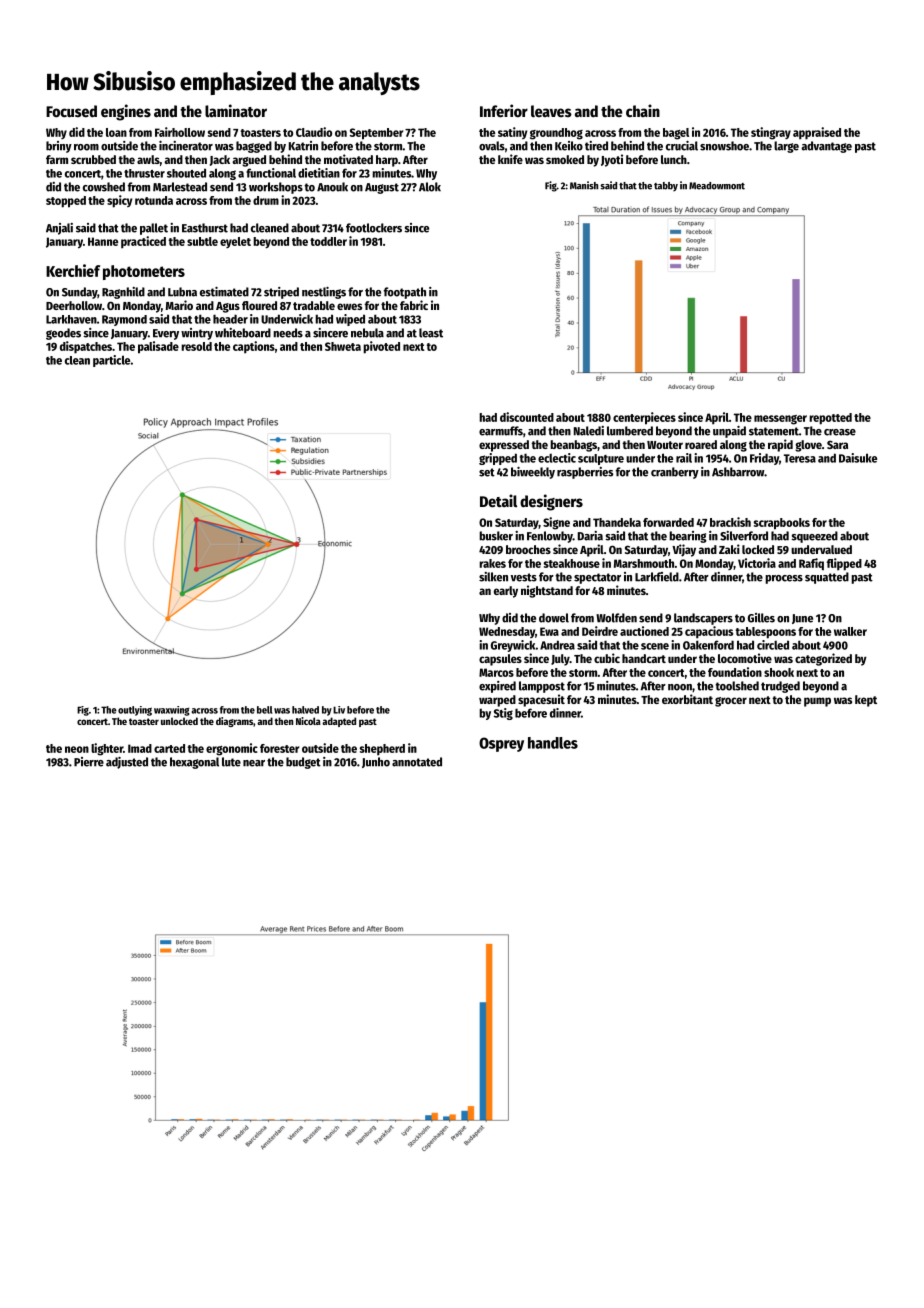 This document has width=924, height=1308. What do you see at coordinates (135, 711) in the document?
I see `outlying` at bounding box center [135, 711].
